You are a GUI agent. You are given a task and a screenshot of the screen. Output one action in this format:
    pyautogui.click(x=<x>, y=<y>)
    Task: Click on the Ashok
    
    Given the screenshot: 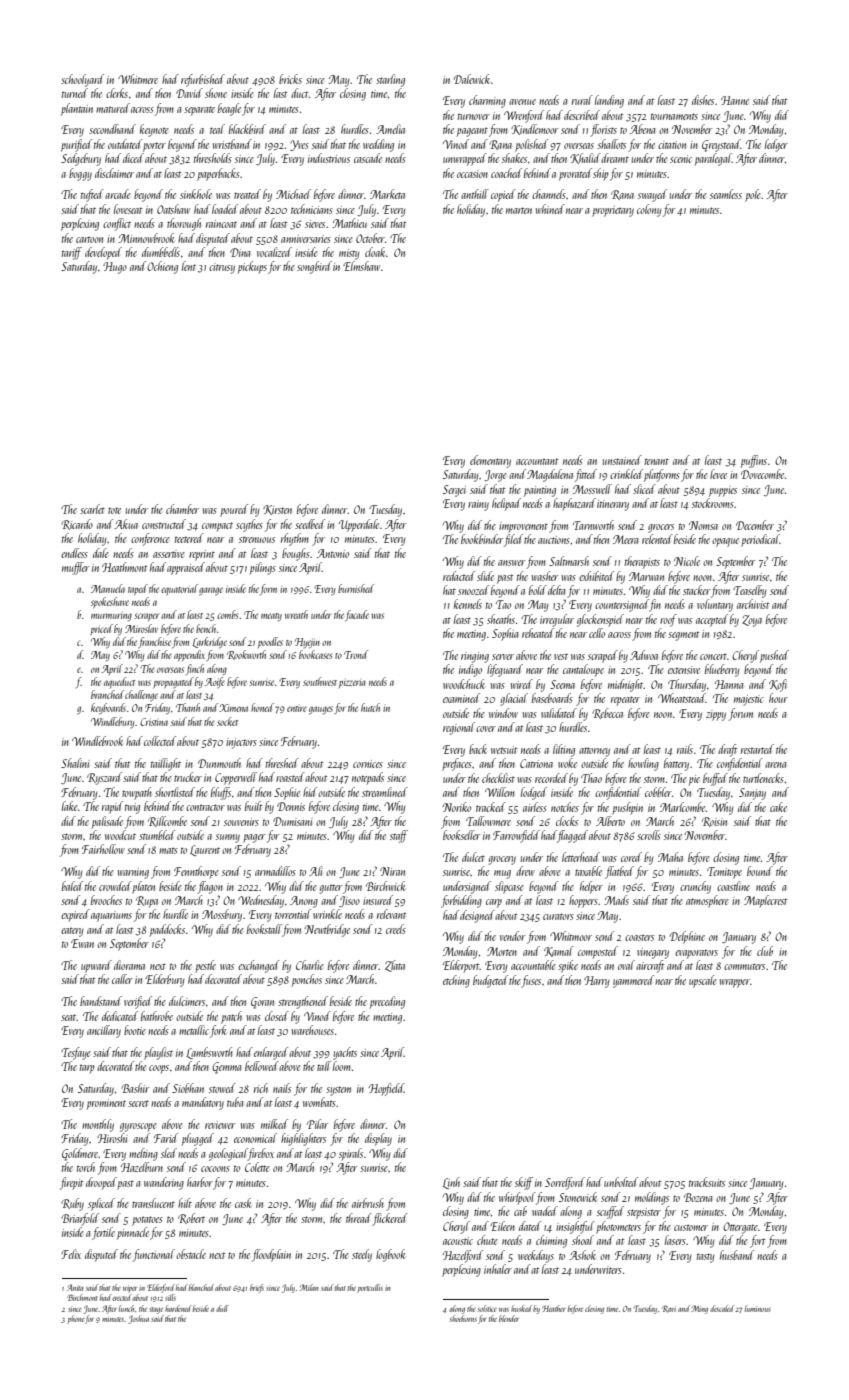 What is the action you would take?
    pyautogui.click(x=582, y=1255)
